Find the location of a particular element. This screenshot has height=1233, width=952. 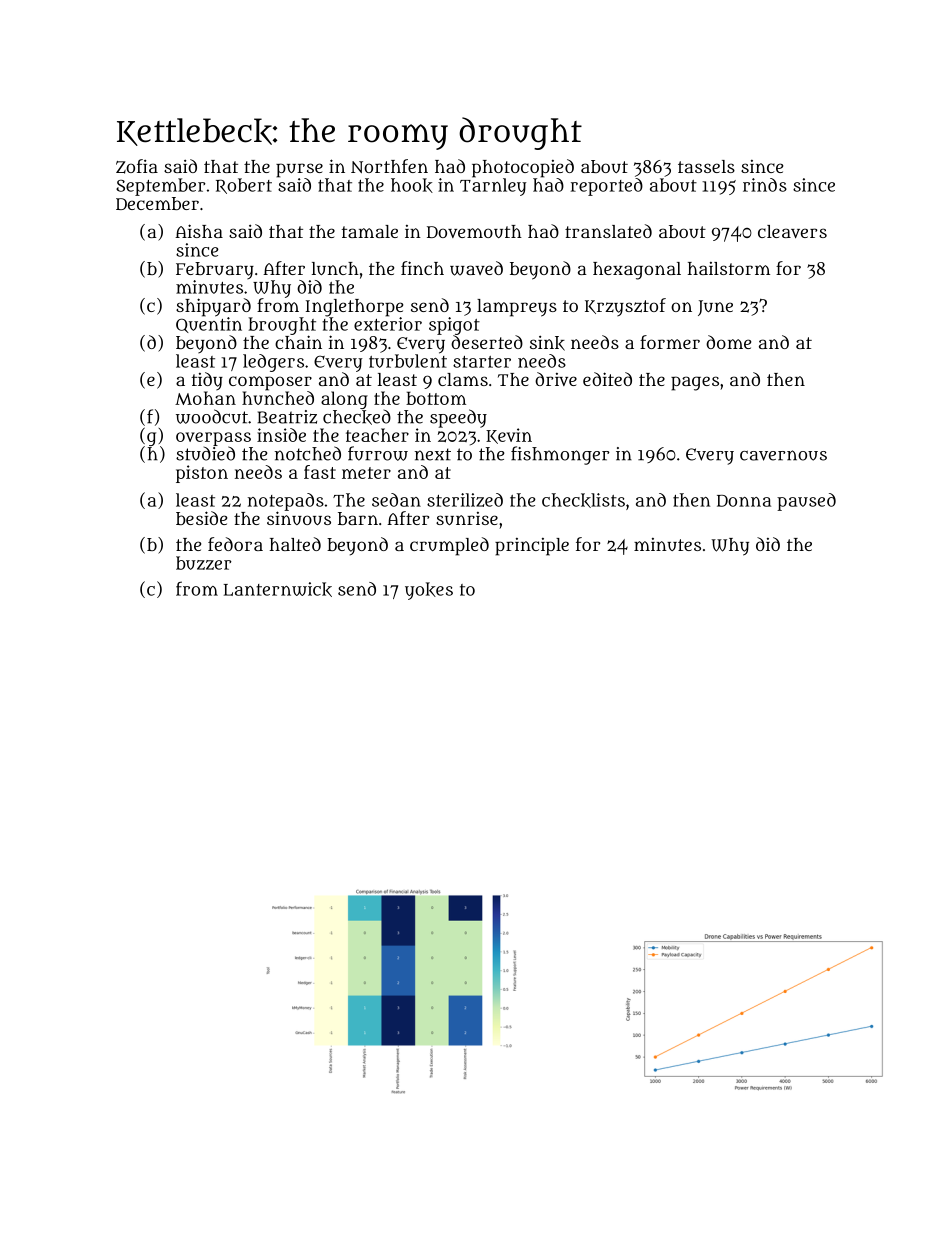

cavernous is located at coordinates (783, 455).
